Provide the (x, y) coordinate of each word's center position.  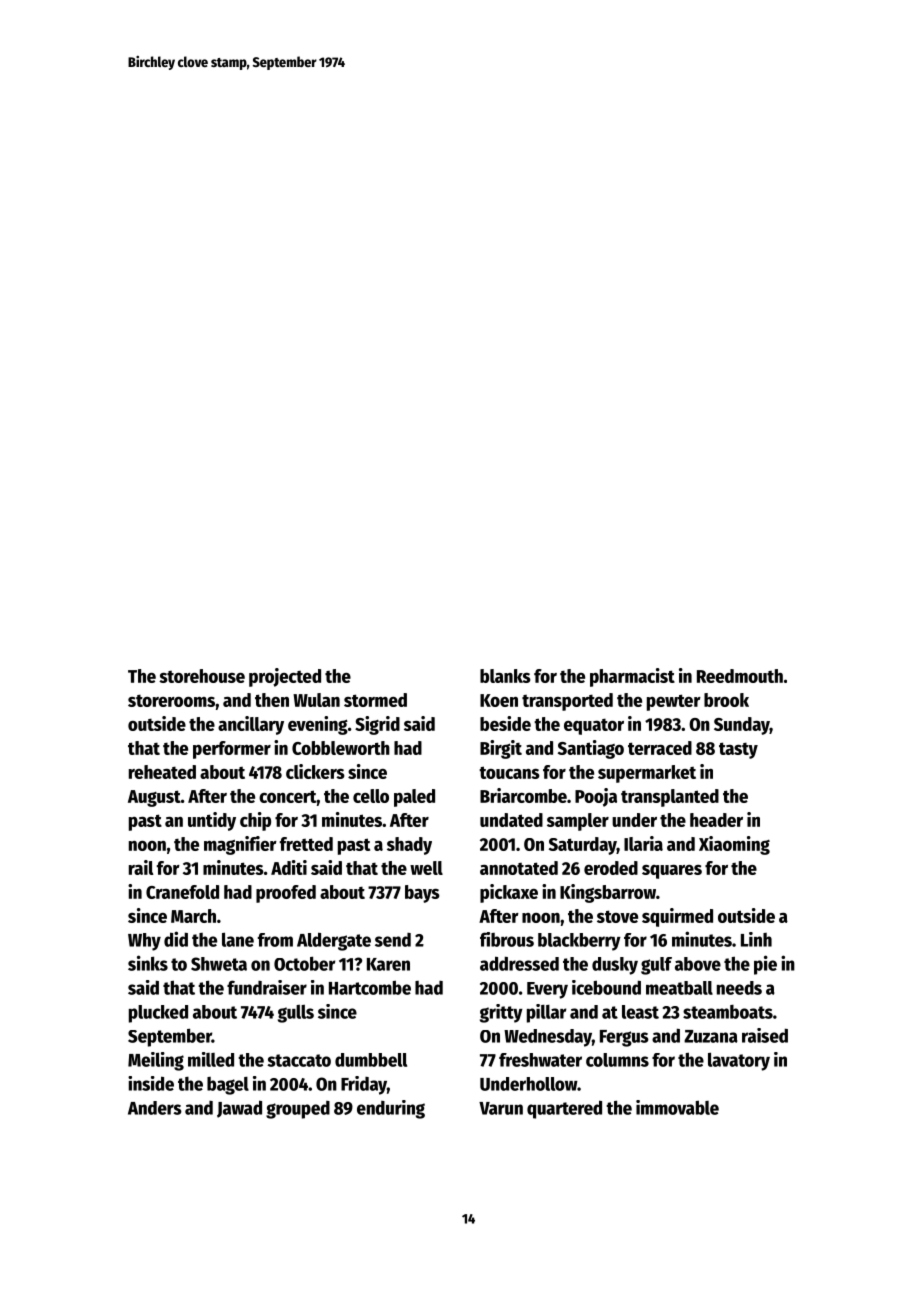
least (640, 1012)
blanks (505, 676)
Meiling (156, 1061)
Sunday (742, 726)
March (193, 916)
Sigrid (377, 725)
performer (232, 750)
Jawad (239, 1109)
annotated (519, 868)
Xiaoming (734, 845)
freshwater (540, 1060)
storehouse (202, 676)
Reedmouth (740, 676)
